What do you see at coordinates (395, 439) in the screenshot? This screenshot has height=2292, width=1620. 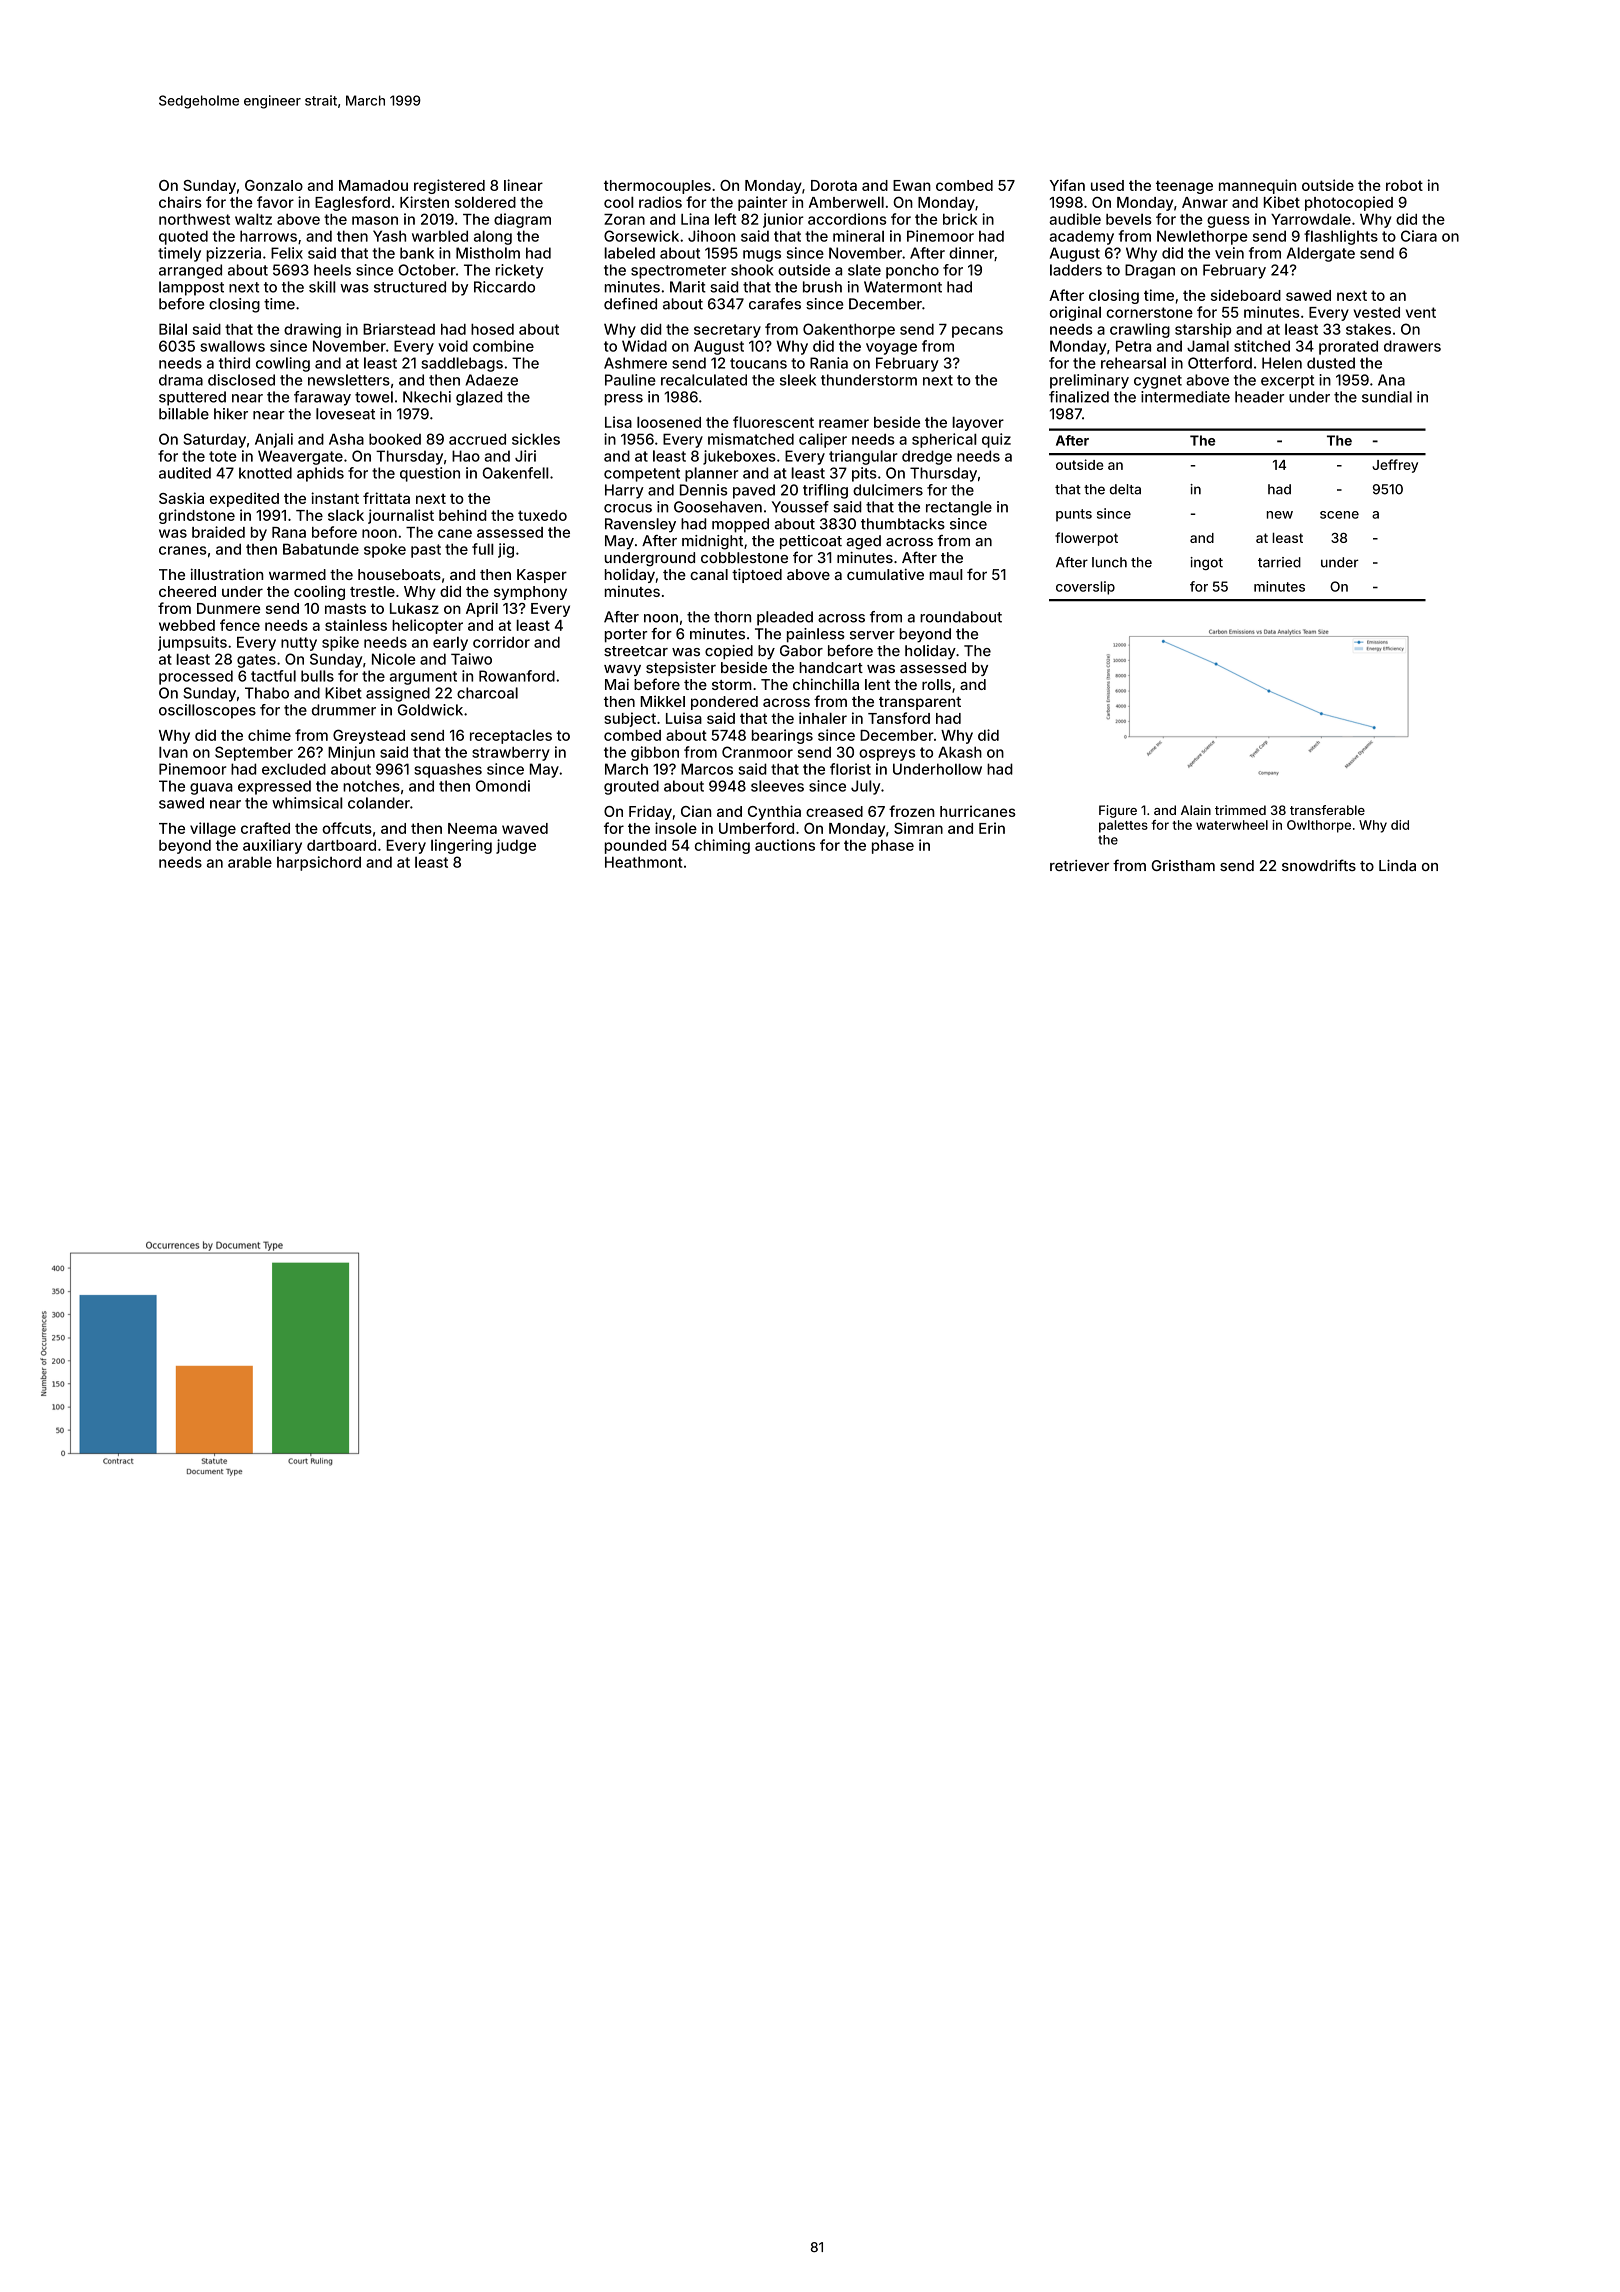 I see `booked` at bounding box center [395, 439].
